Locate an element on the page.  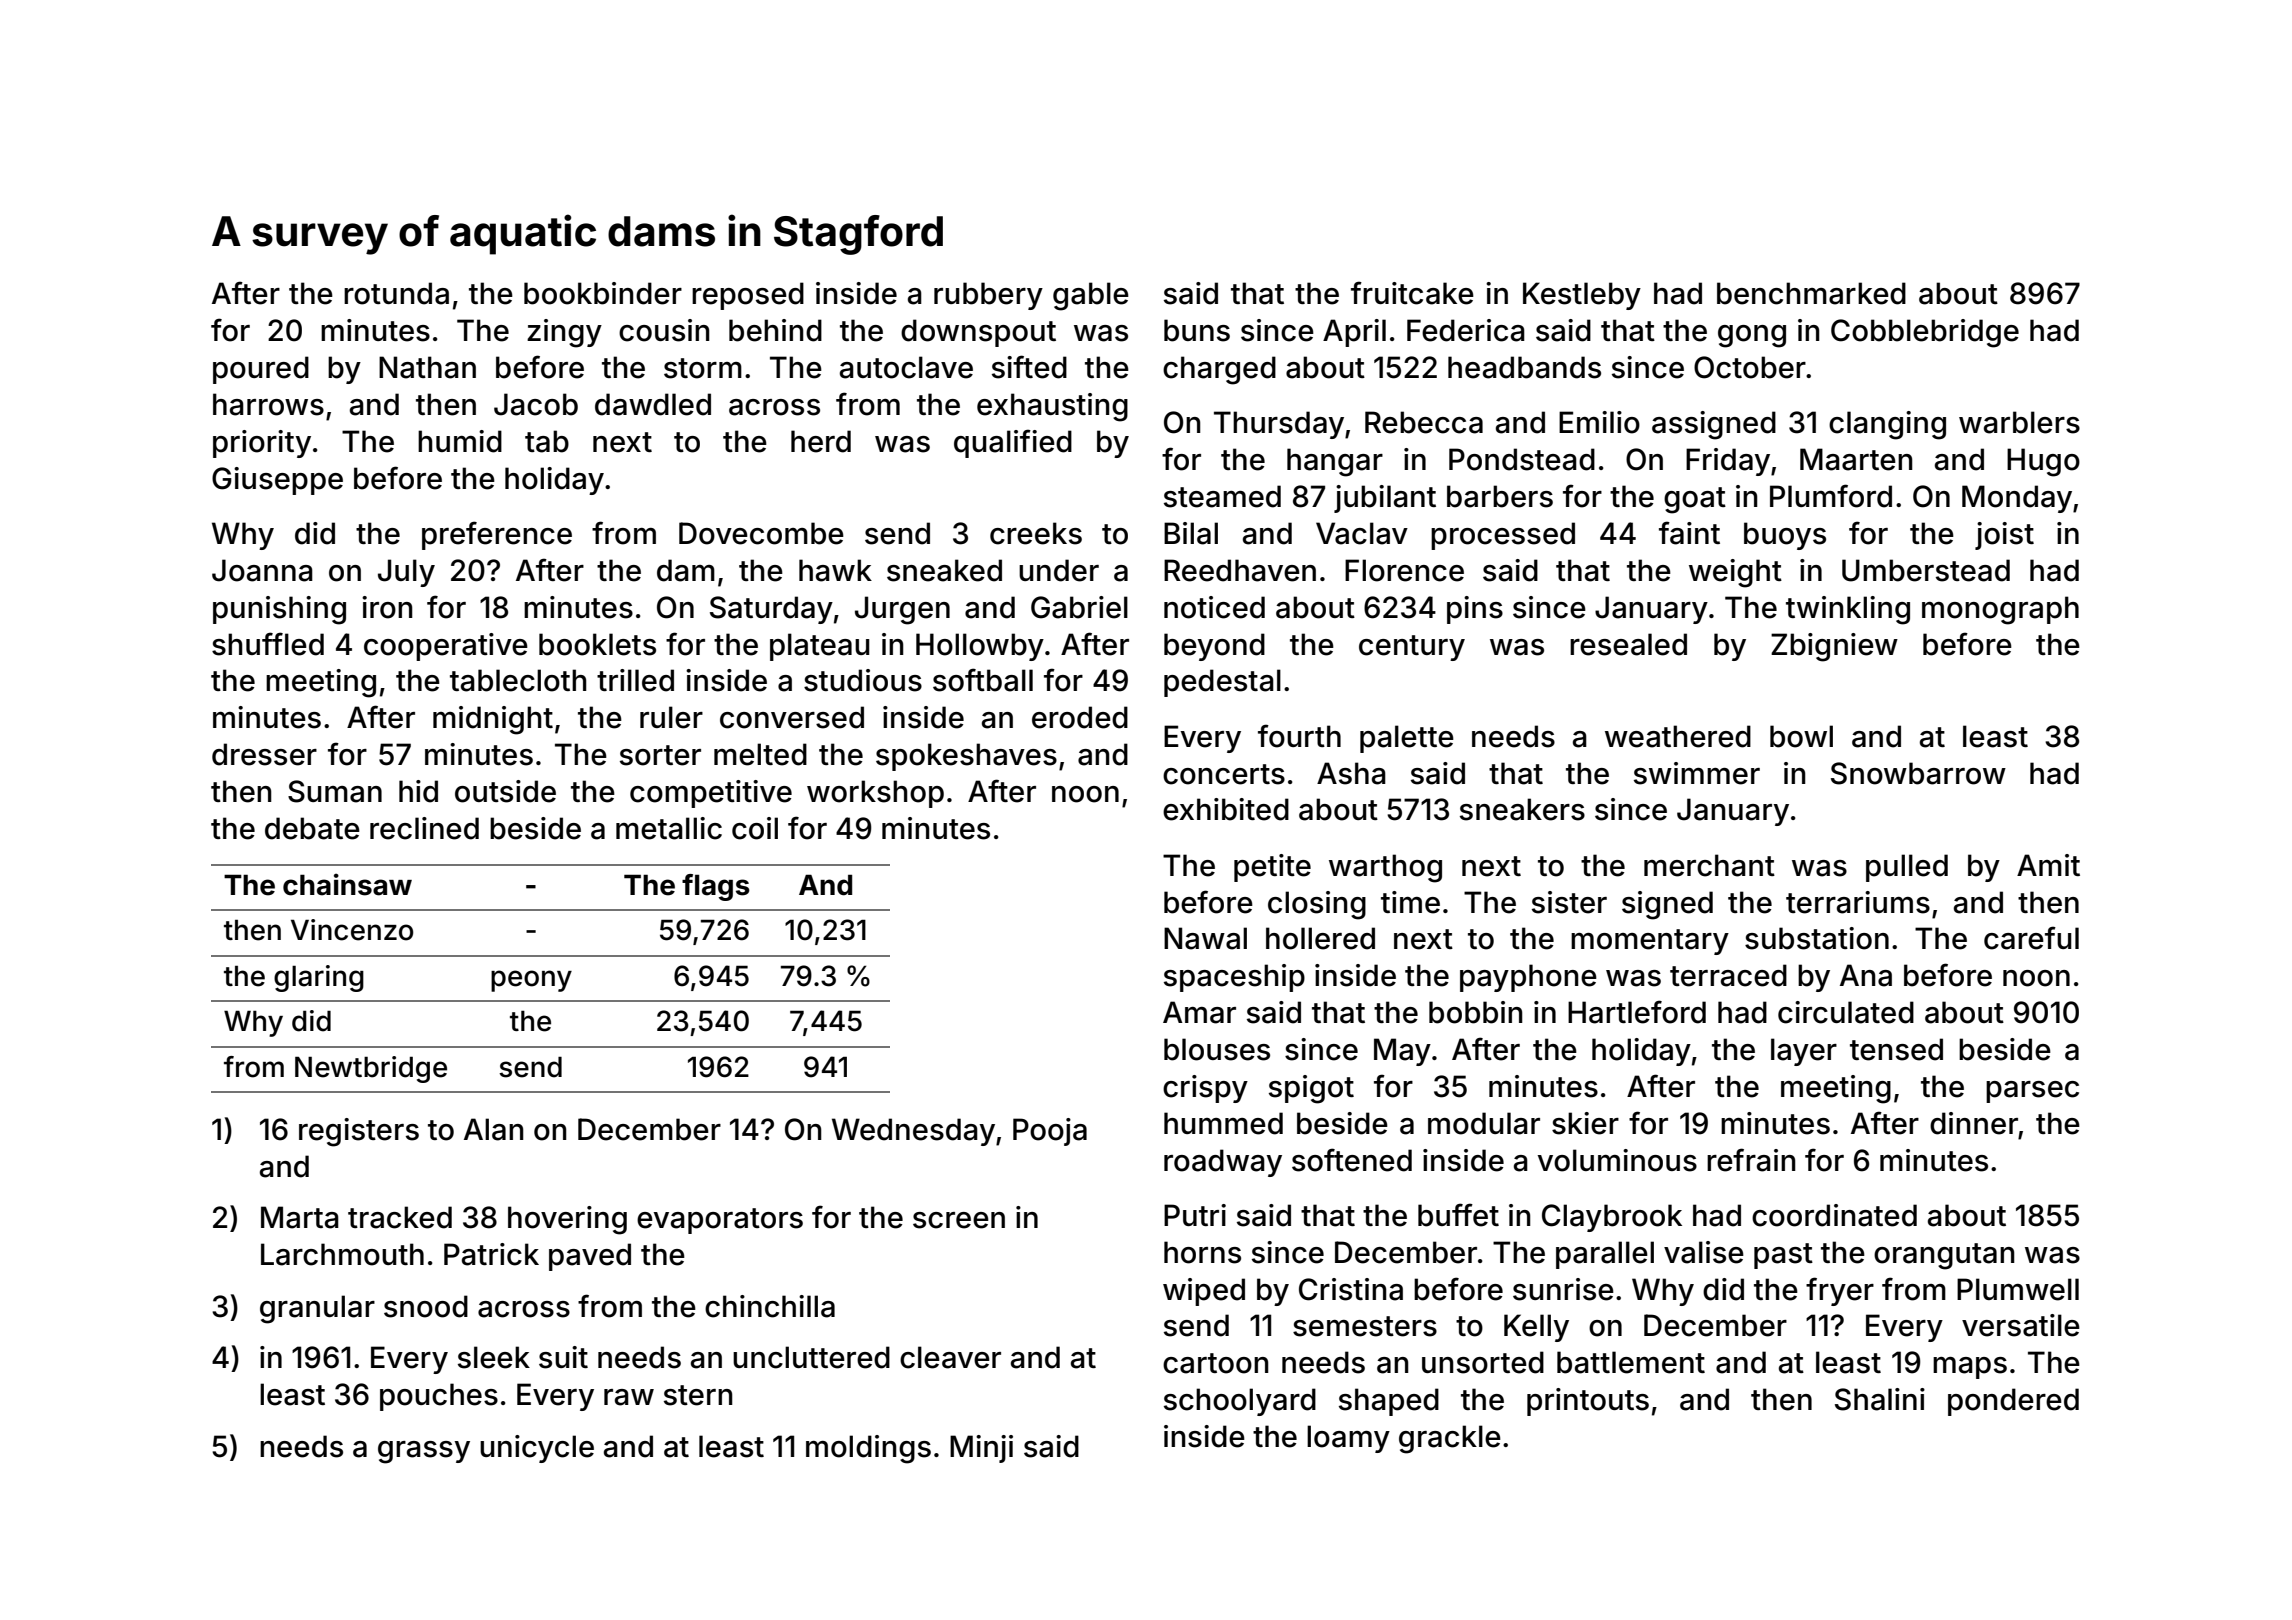
grassy is located at coordinates (424, 1452).
